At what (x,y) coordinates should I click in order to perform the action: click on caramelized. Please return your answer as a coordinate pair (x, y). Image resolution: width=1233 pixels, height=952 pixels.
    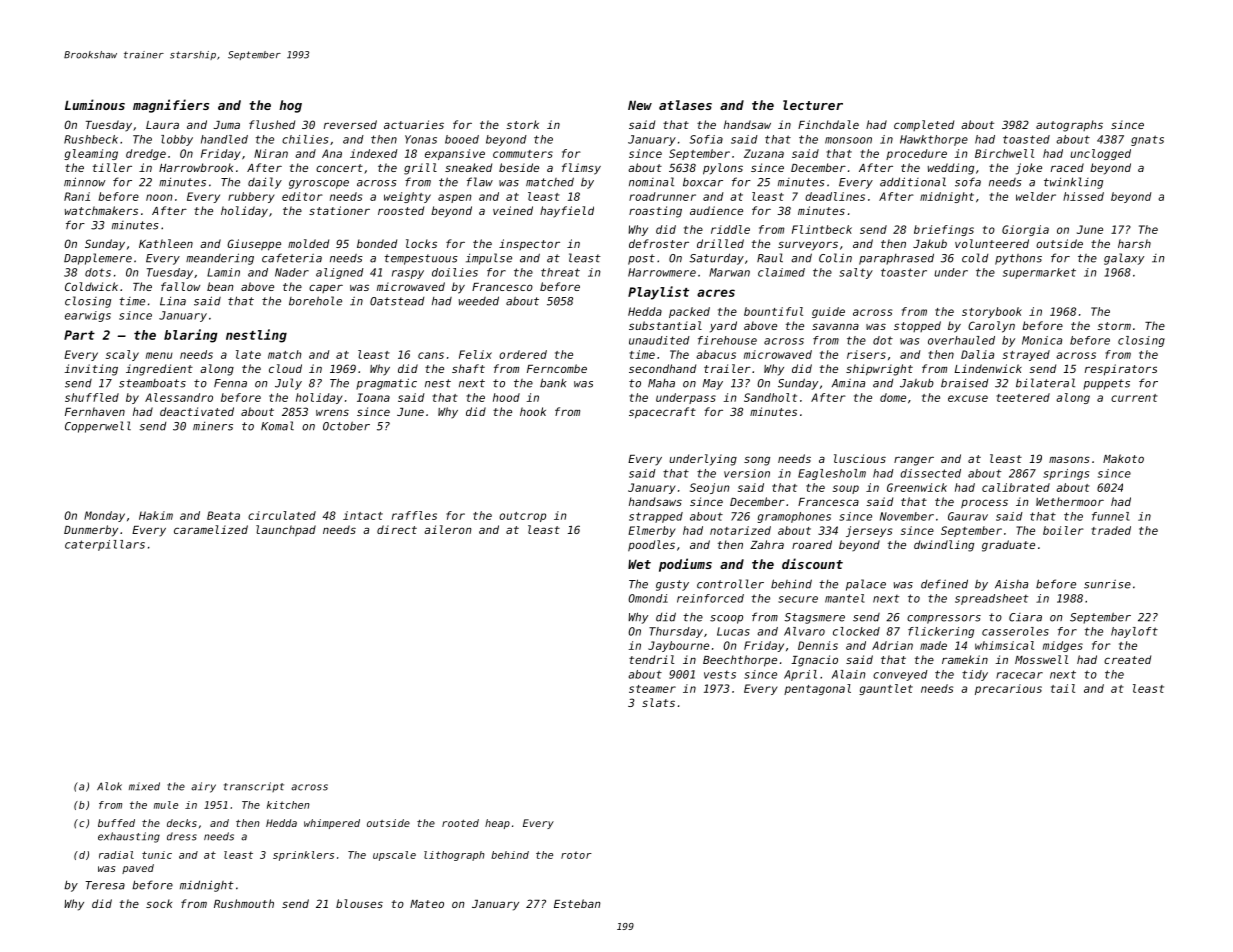
    Looking at the image, I should click on (211, 529).
